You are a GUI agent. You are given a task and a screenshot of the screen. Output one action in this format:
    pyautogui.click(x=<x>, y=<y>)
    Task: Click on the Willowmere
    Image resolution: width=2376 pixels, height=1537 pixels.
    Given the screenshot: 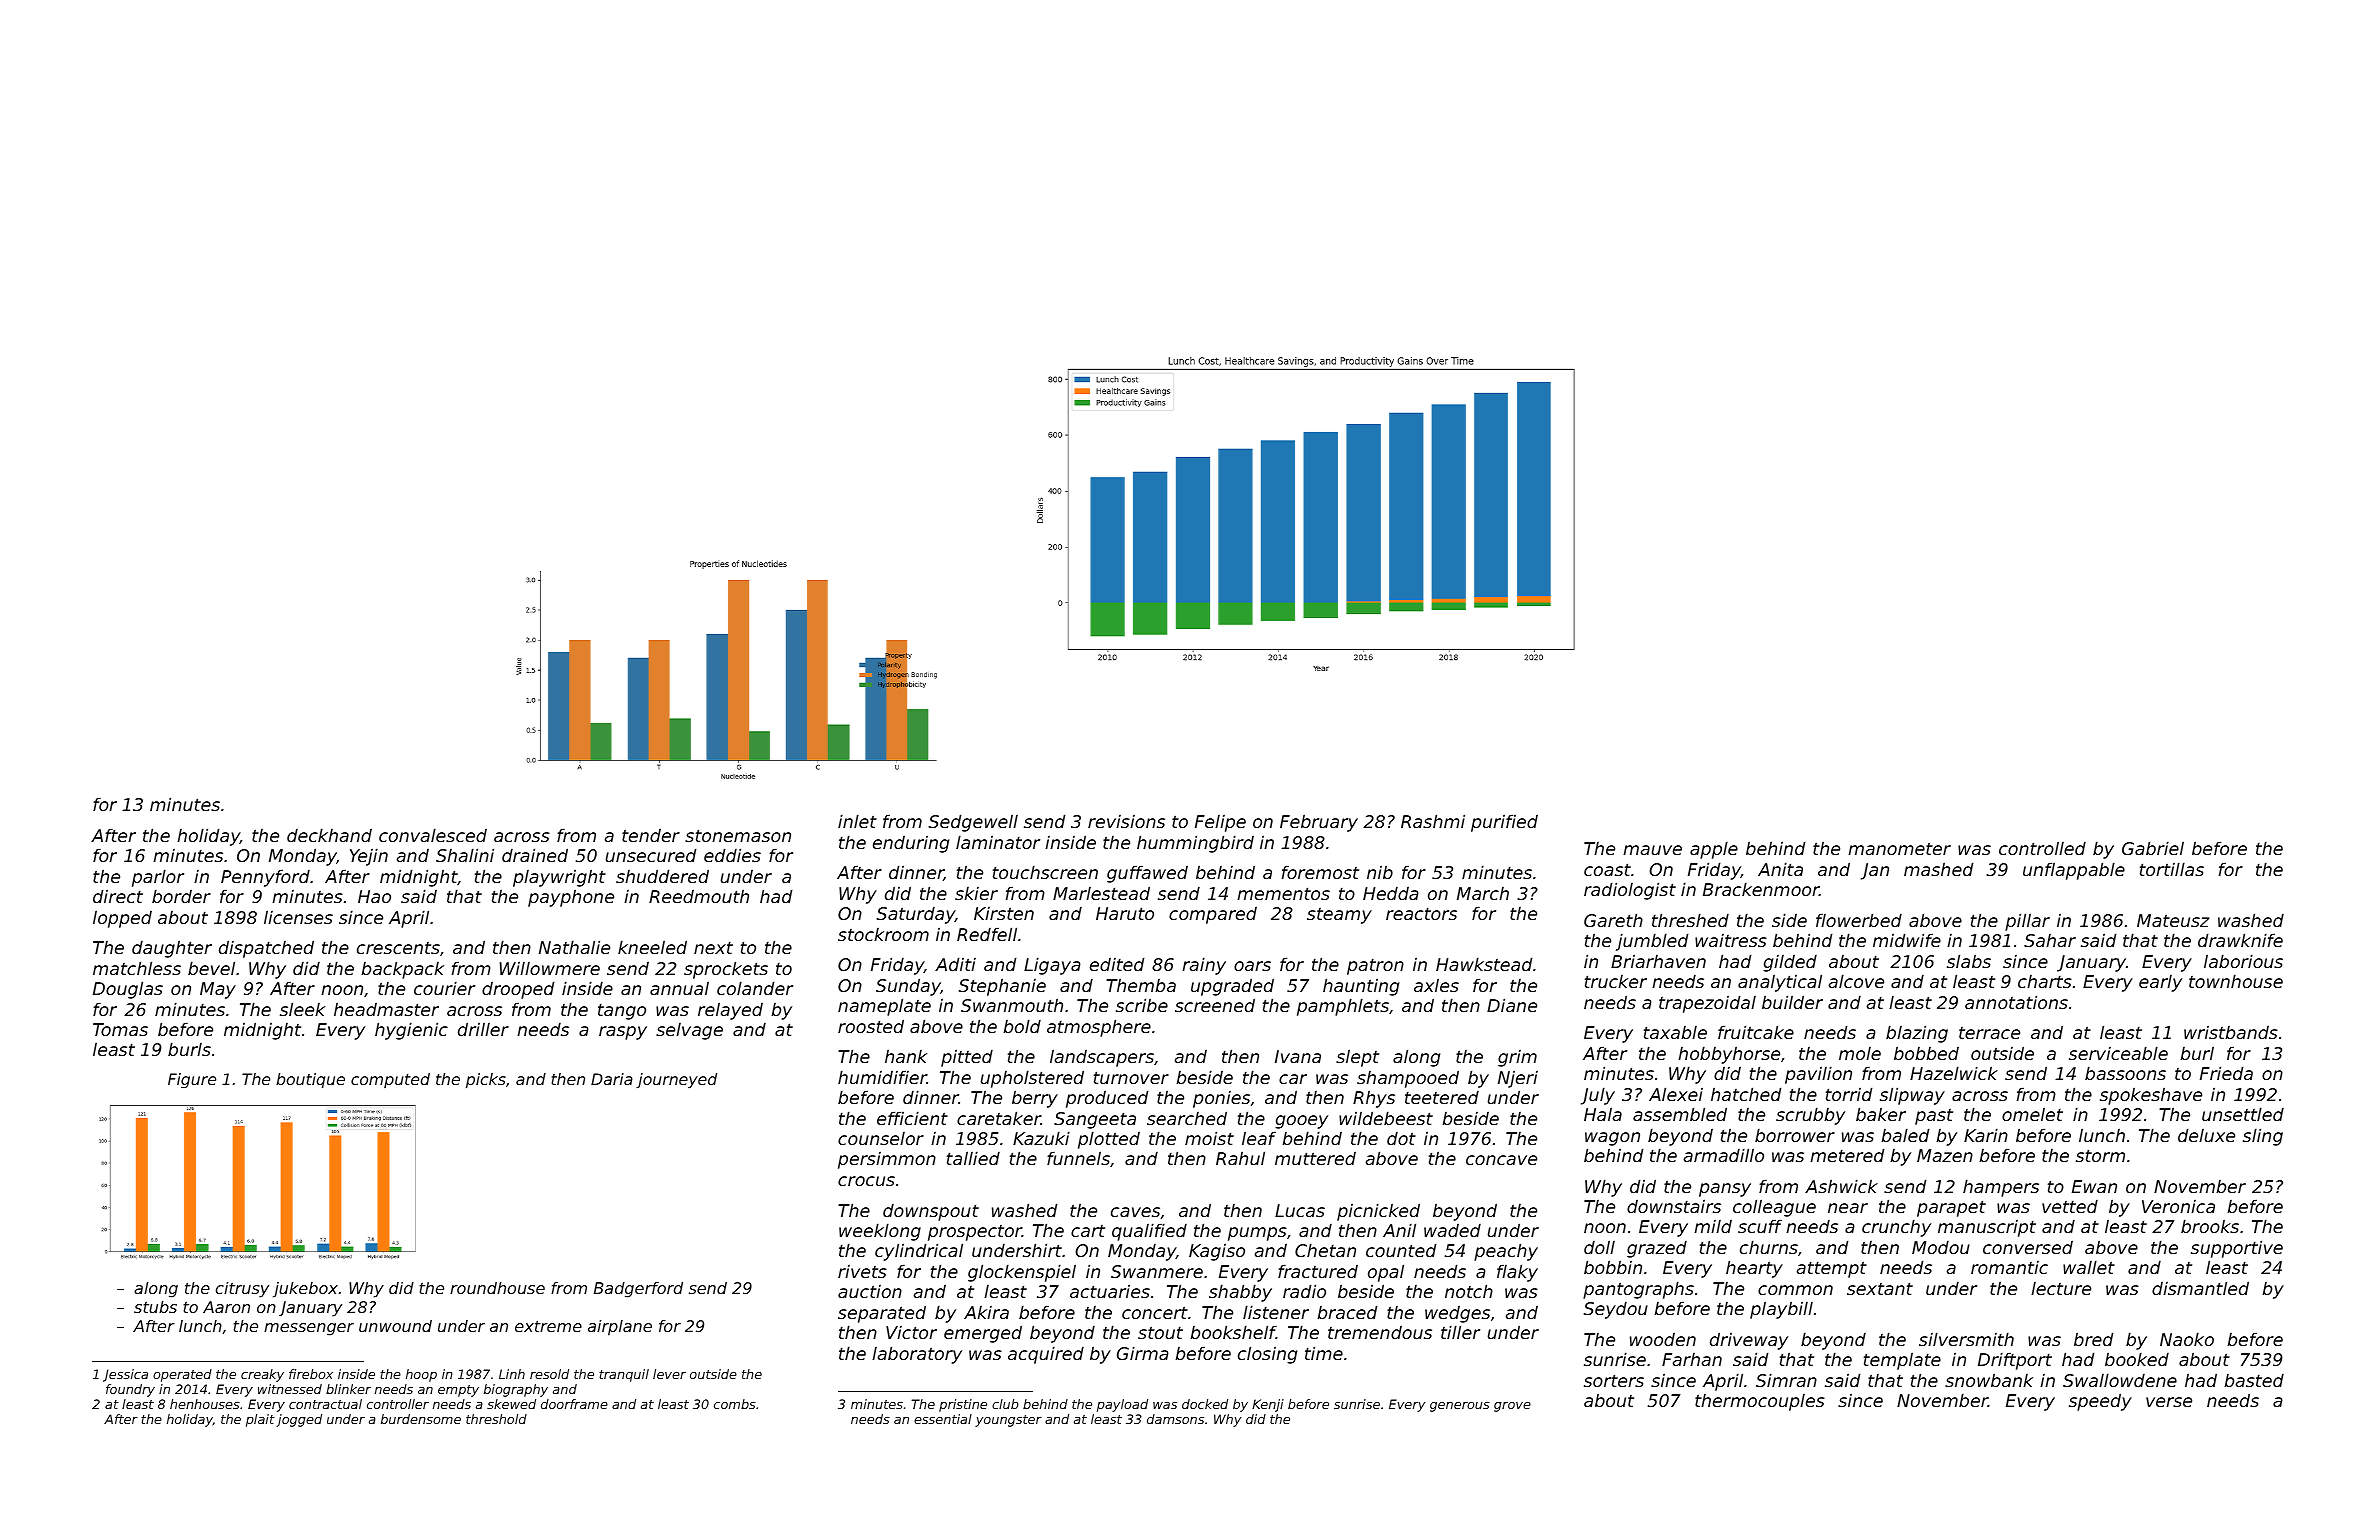 What is the action you would take?
    pyautogui.click(x=550, y=968)
